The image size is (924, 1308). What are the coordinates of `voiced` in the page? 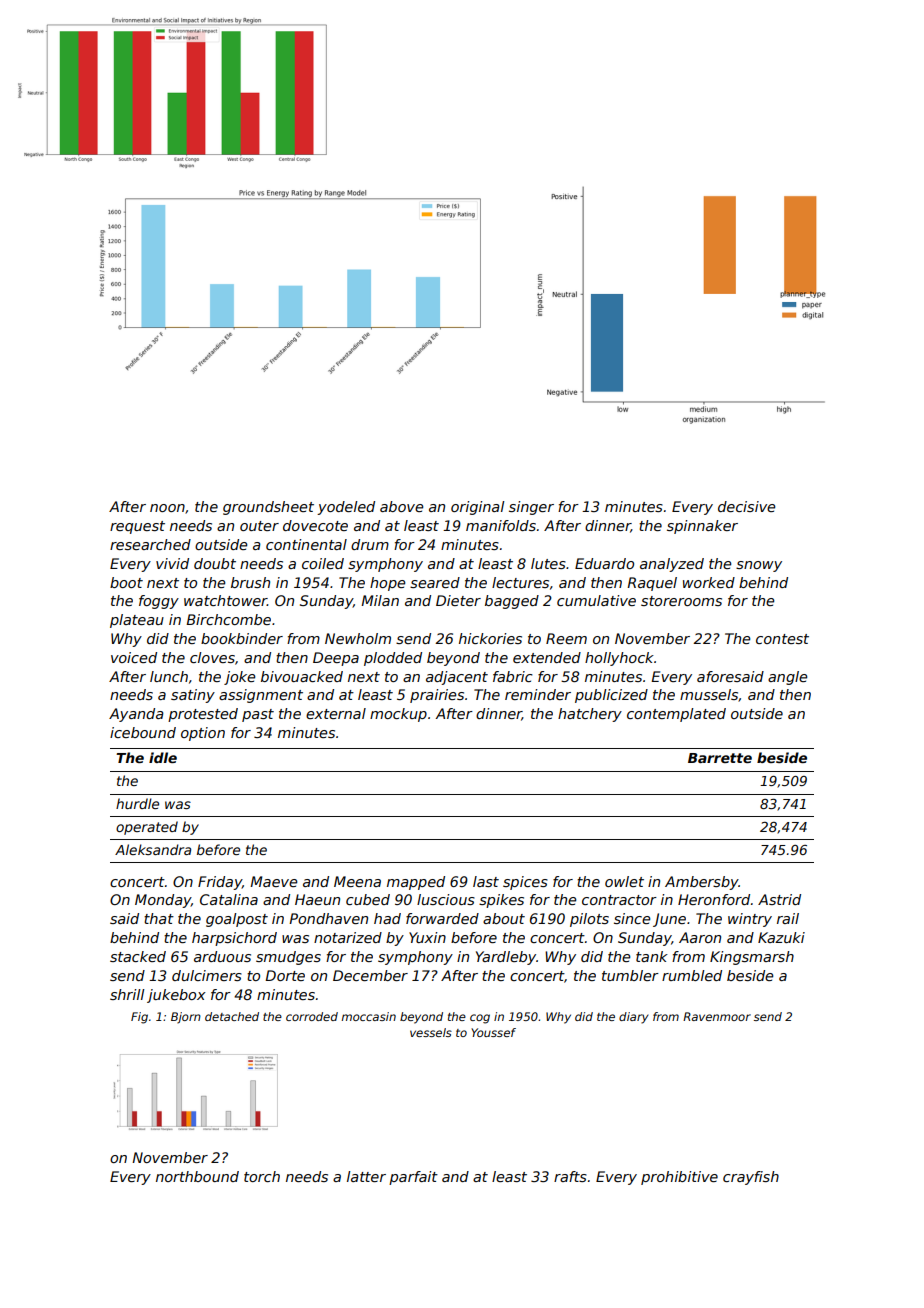 It's located at (134, 657).
